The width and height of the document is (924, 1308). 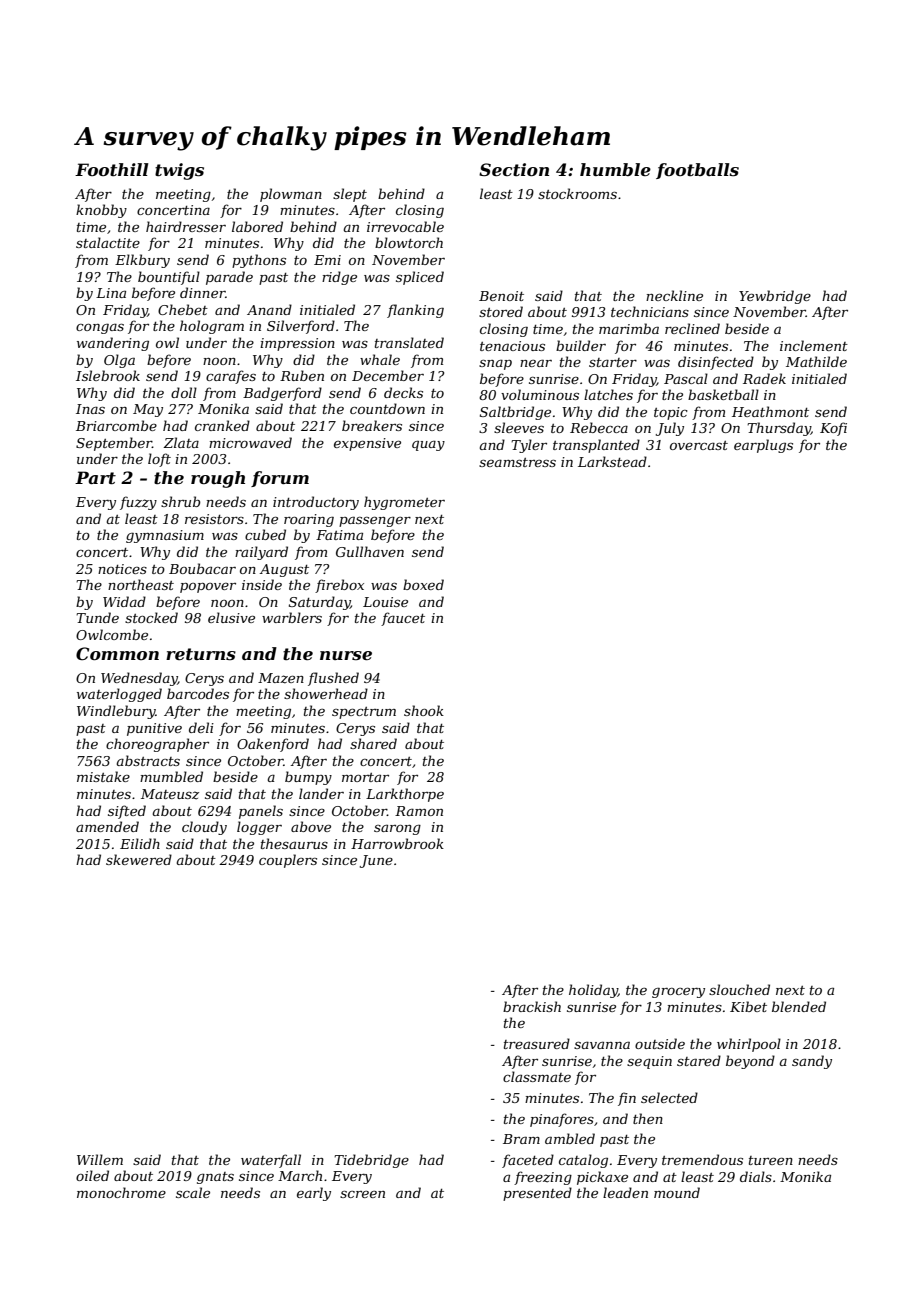 What do you see at coordinates (405, 795) in the document?
I see `Larkthorpe` at bounding box center [405, 795].
